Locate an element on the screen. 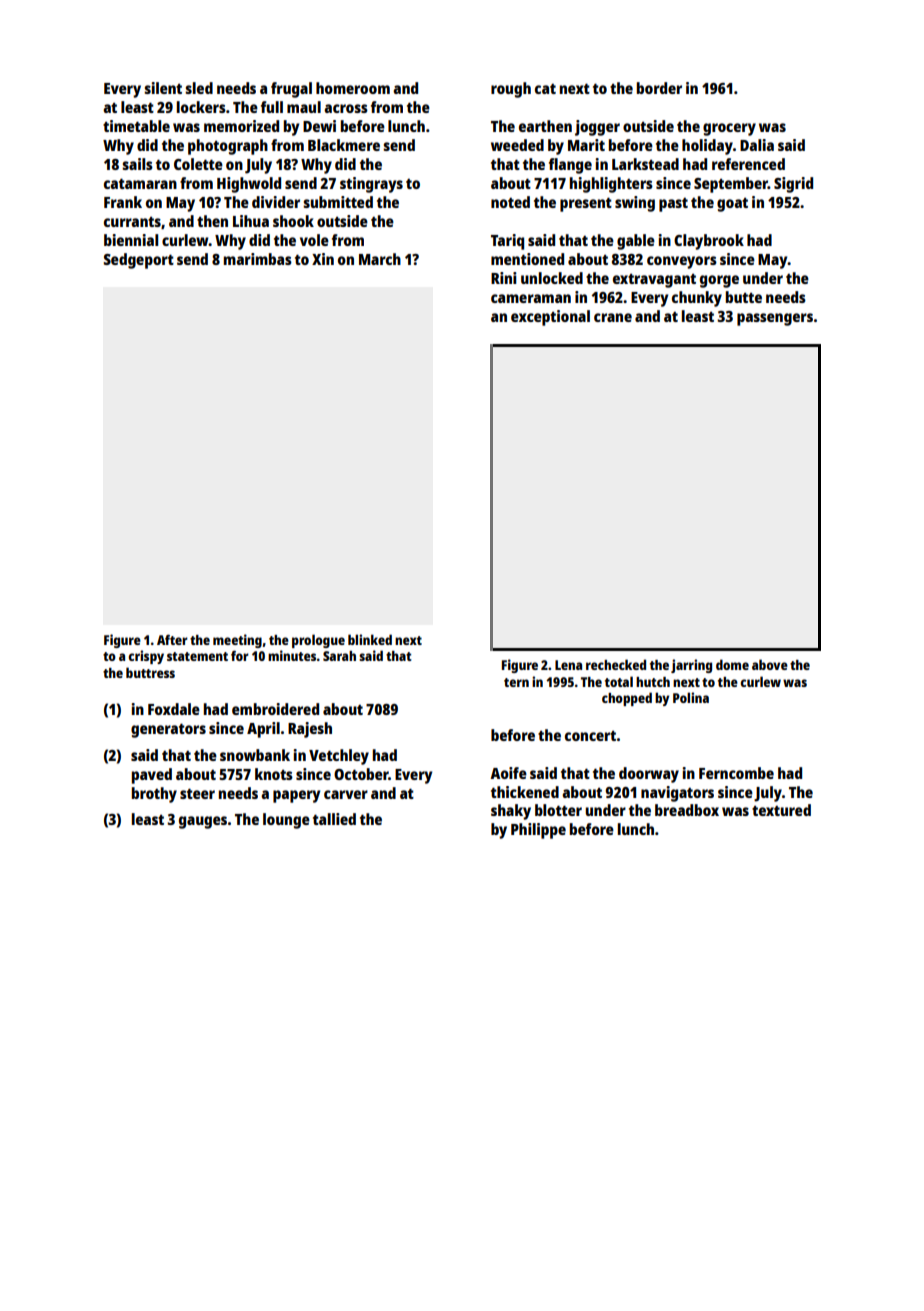 Image resolution: width=924 pixels, height=1311 pixels. crane is located at coordinates (613, 317).
